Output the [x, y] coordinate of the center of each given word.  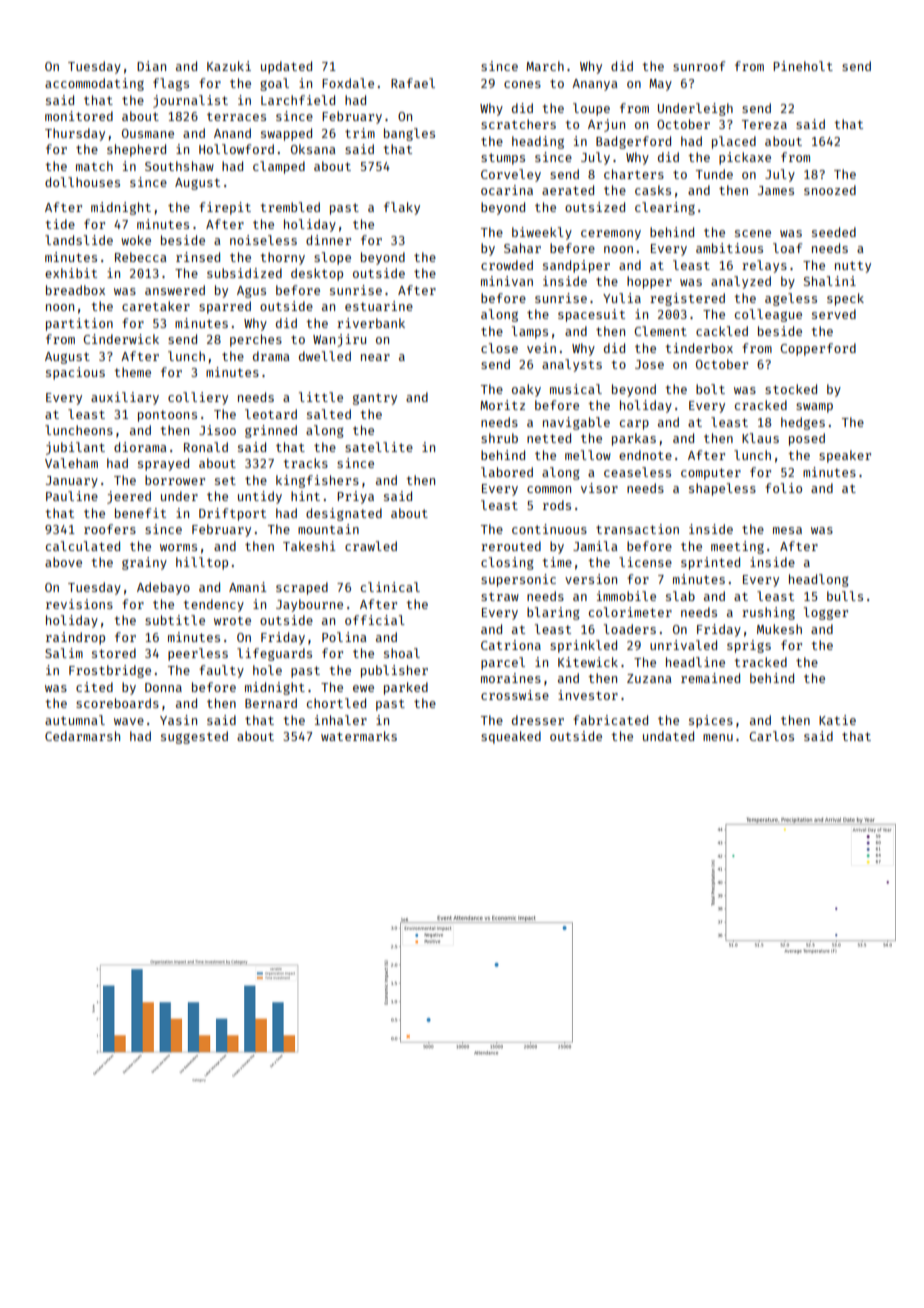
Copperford [818, 349]
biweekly [542, 233]
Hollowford [236, 149]
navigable [576, 423]
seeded [834, 232]
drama [271, 356]
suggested [194, 737]
